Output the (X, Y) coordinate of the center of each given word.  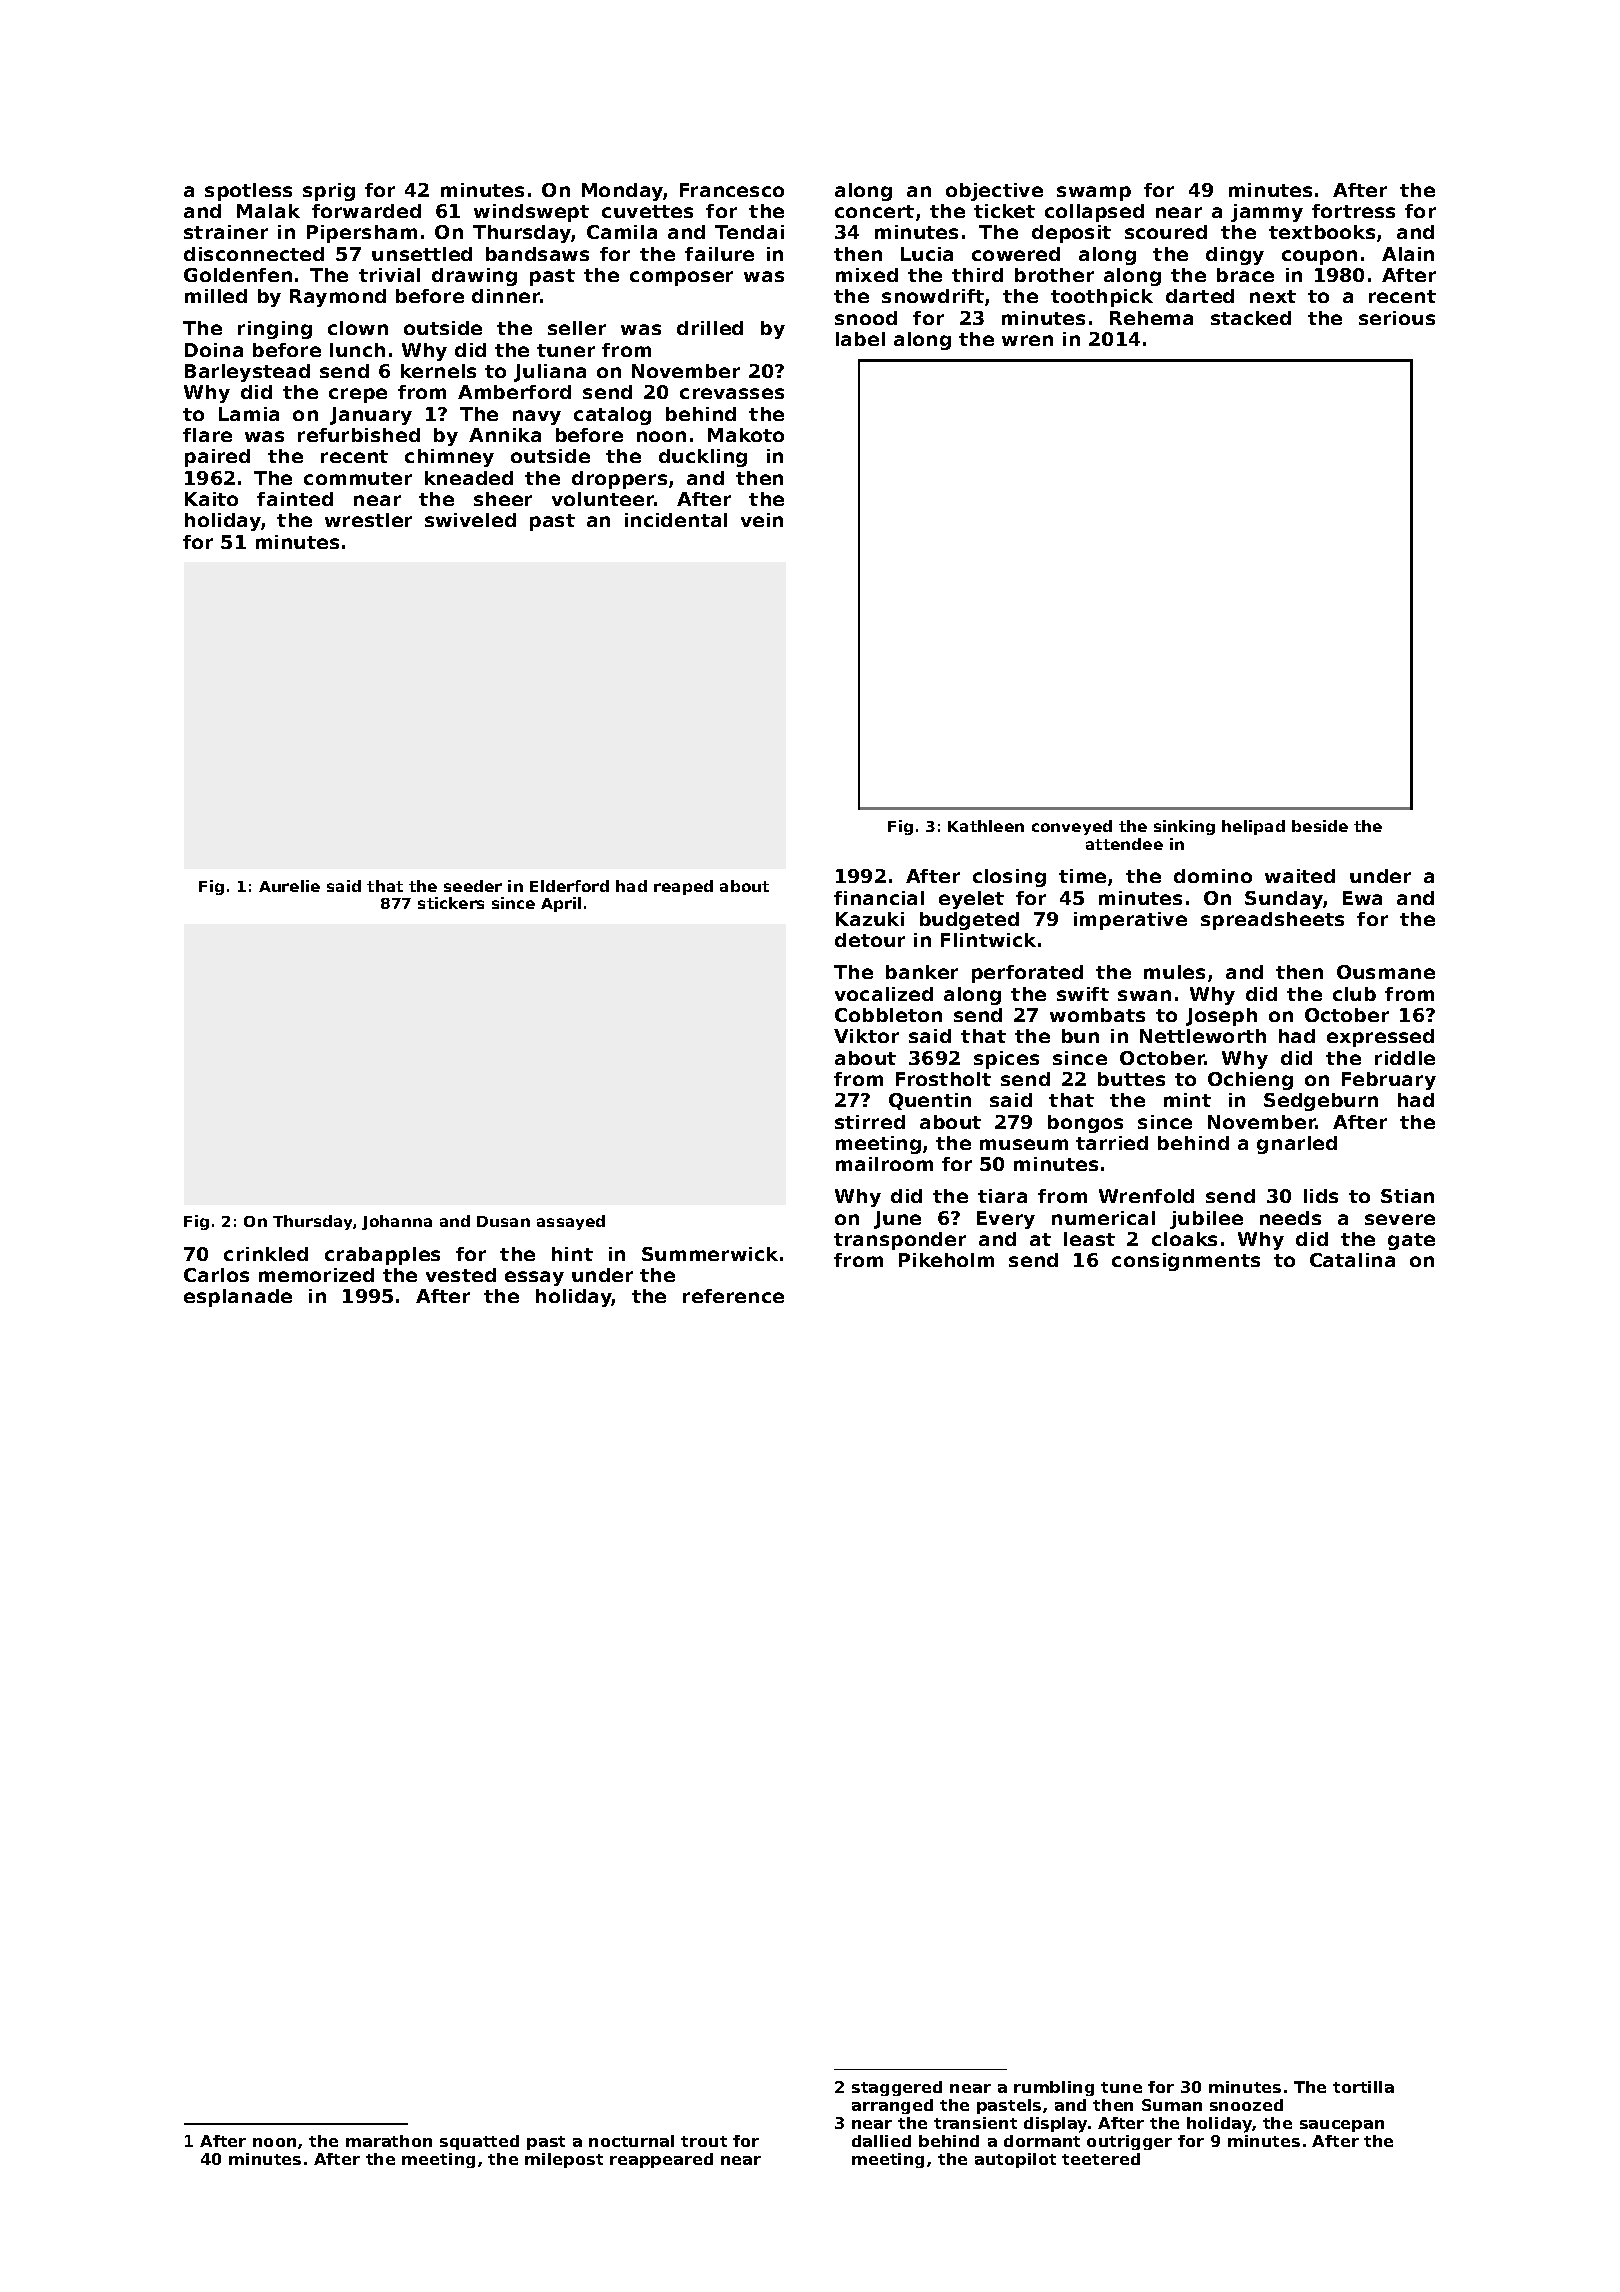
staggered (897, 2088)
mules (1174, 972)
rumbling (1054, 2088)
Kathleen (986, 826)
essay (534, 1278)
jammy (1267, 213)
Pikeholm (946, 1260)
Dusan (503, 1221)
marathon (389, 2141)
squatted (479, 2142)
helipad (1253, 827)
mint (1187, 1100)
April (561, 904)
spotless (248, 192)
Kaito (211, 499)
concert (874, 211)
